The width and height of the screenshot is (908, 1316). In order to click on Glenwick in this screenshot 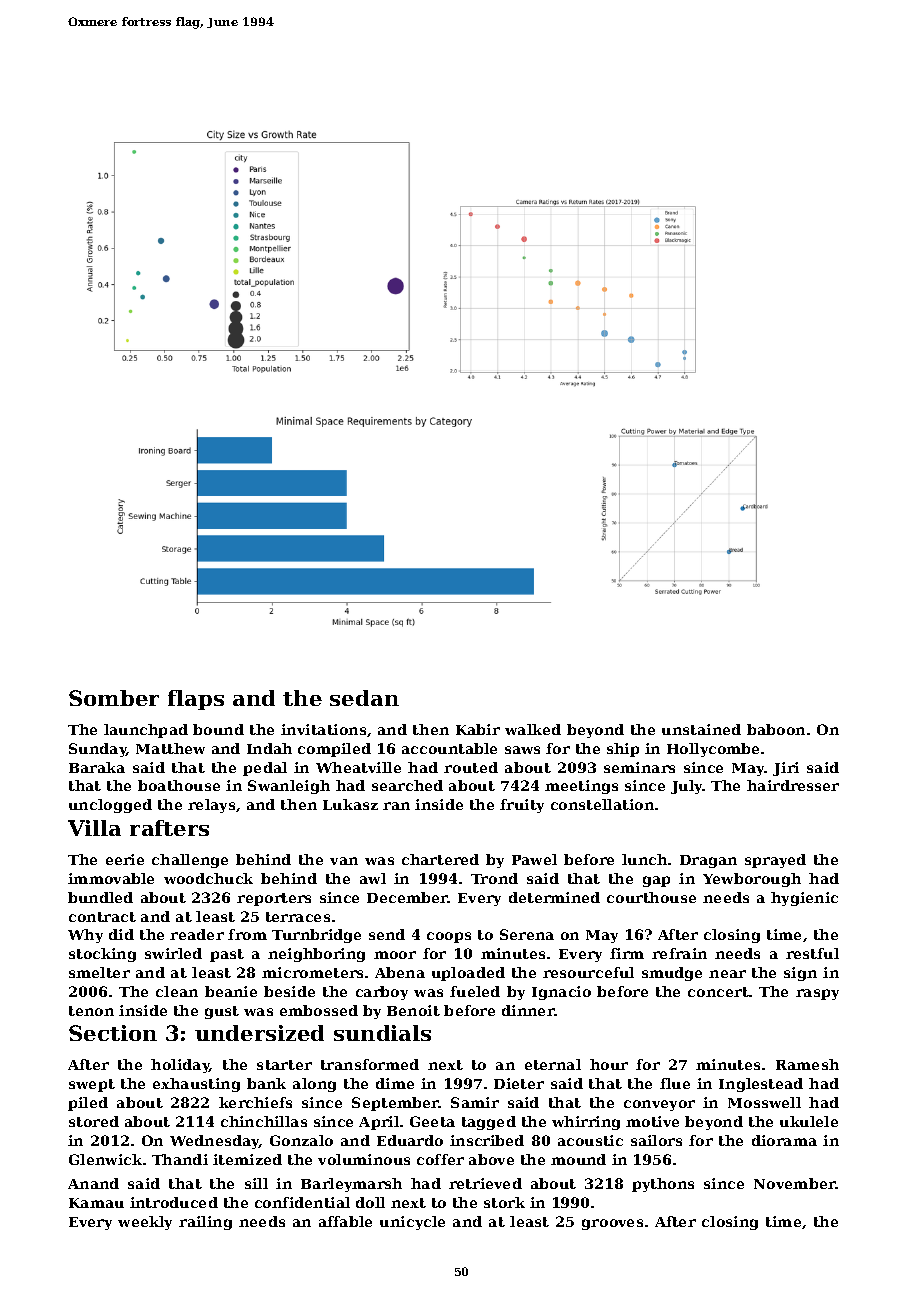, I will do `click(105, 1159)`.
